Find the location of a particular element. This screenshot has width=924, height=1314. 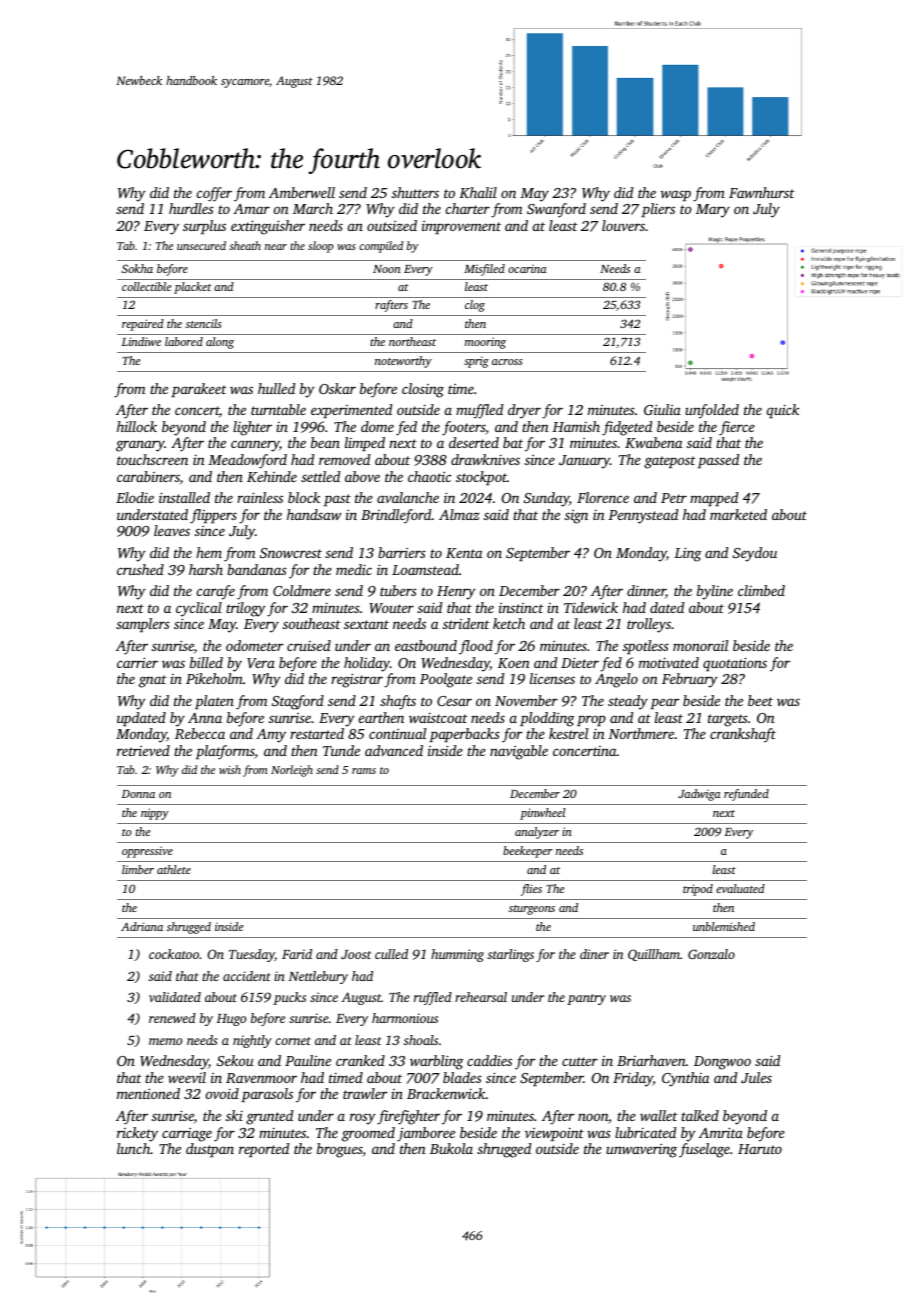

collectible is located at coordinates (146, 286).
